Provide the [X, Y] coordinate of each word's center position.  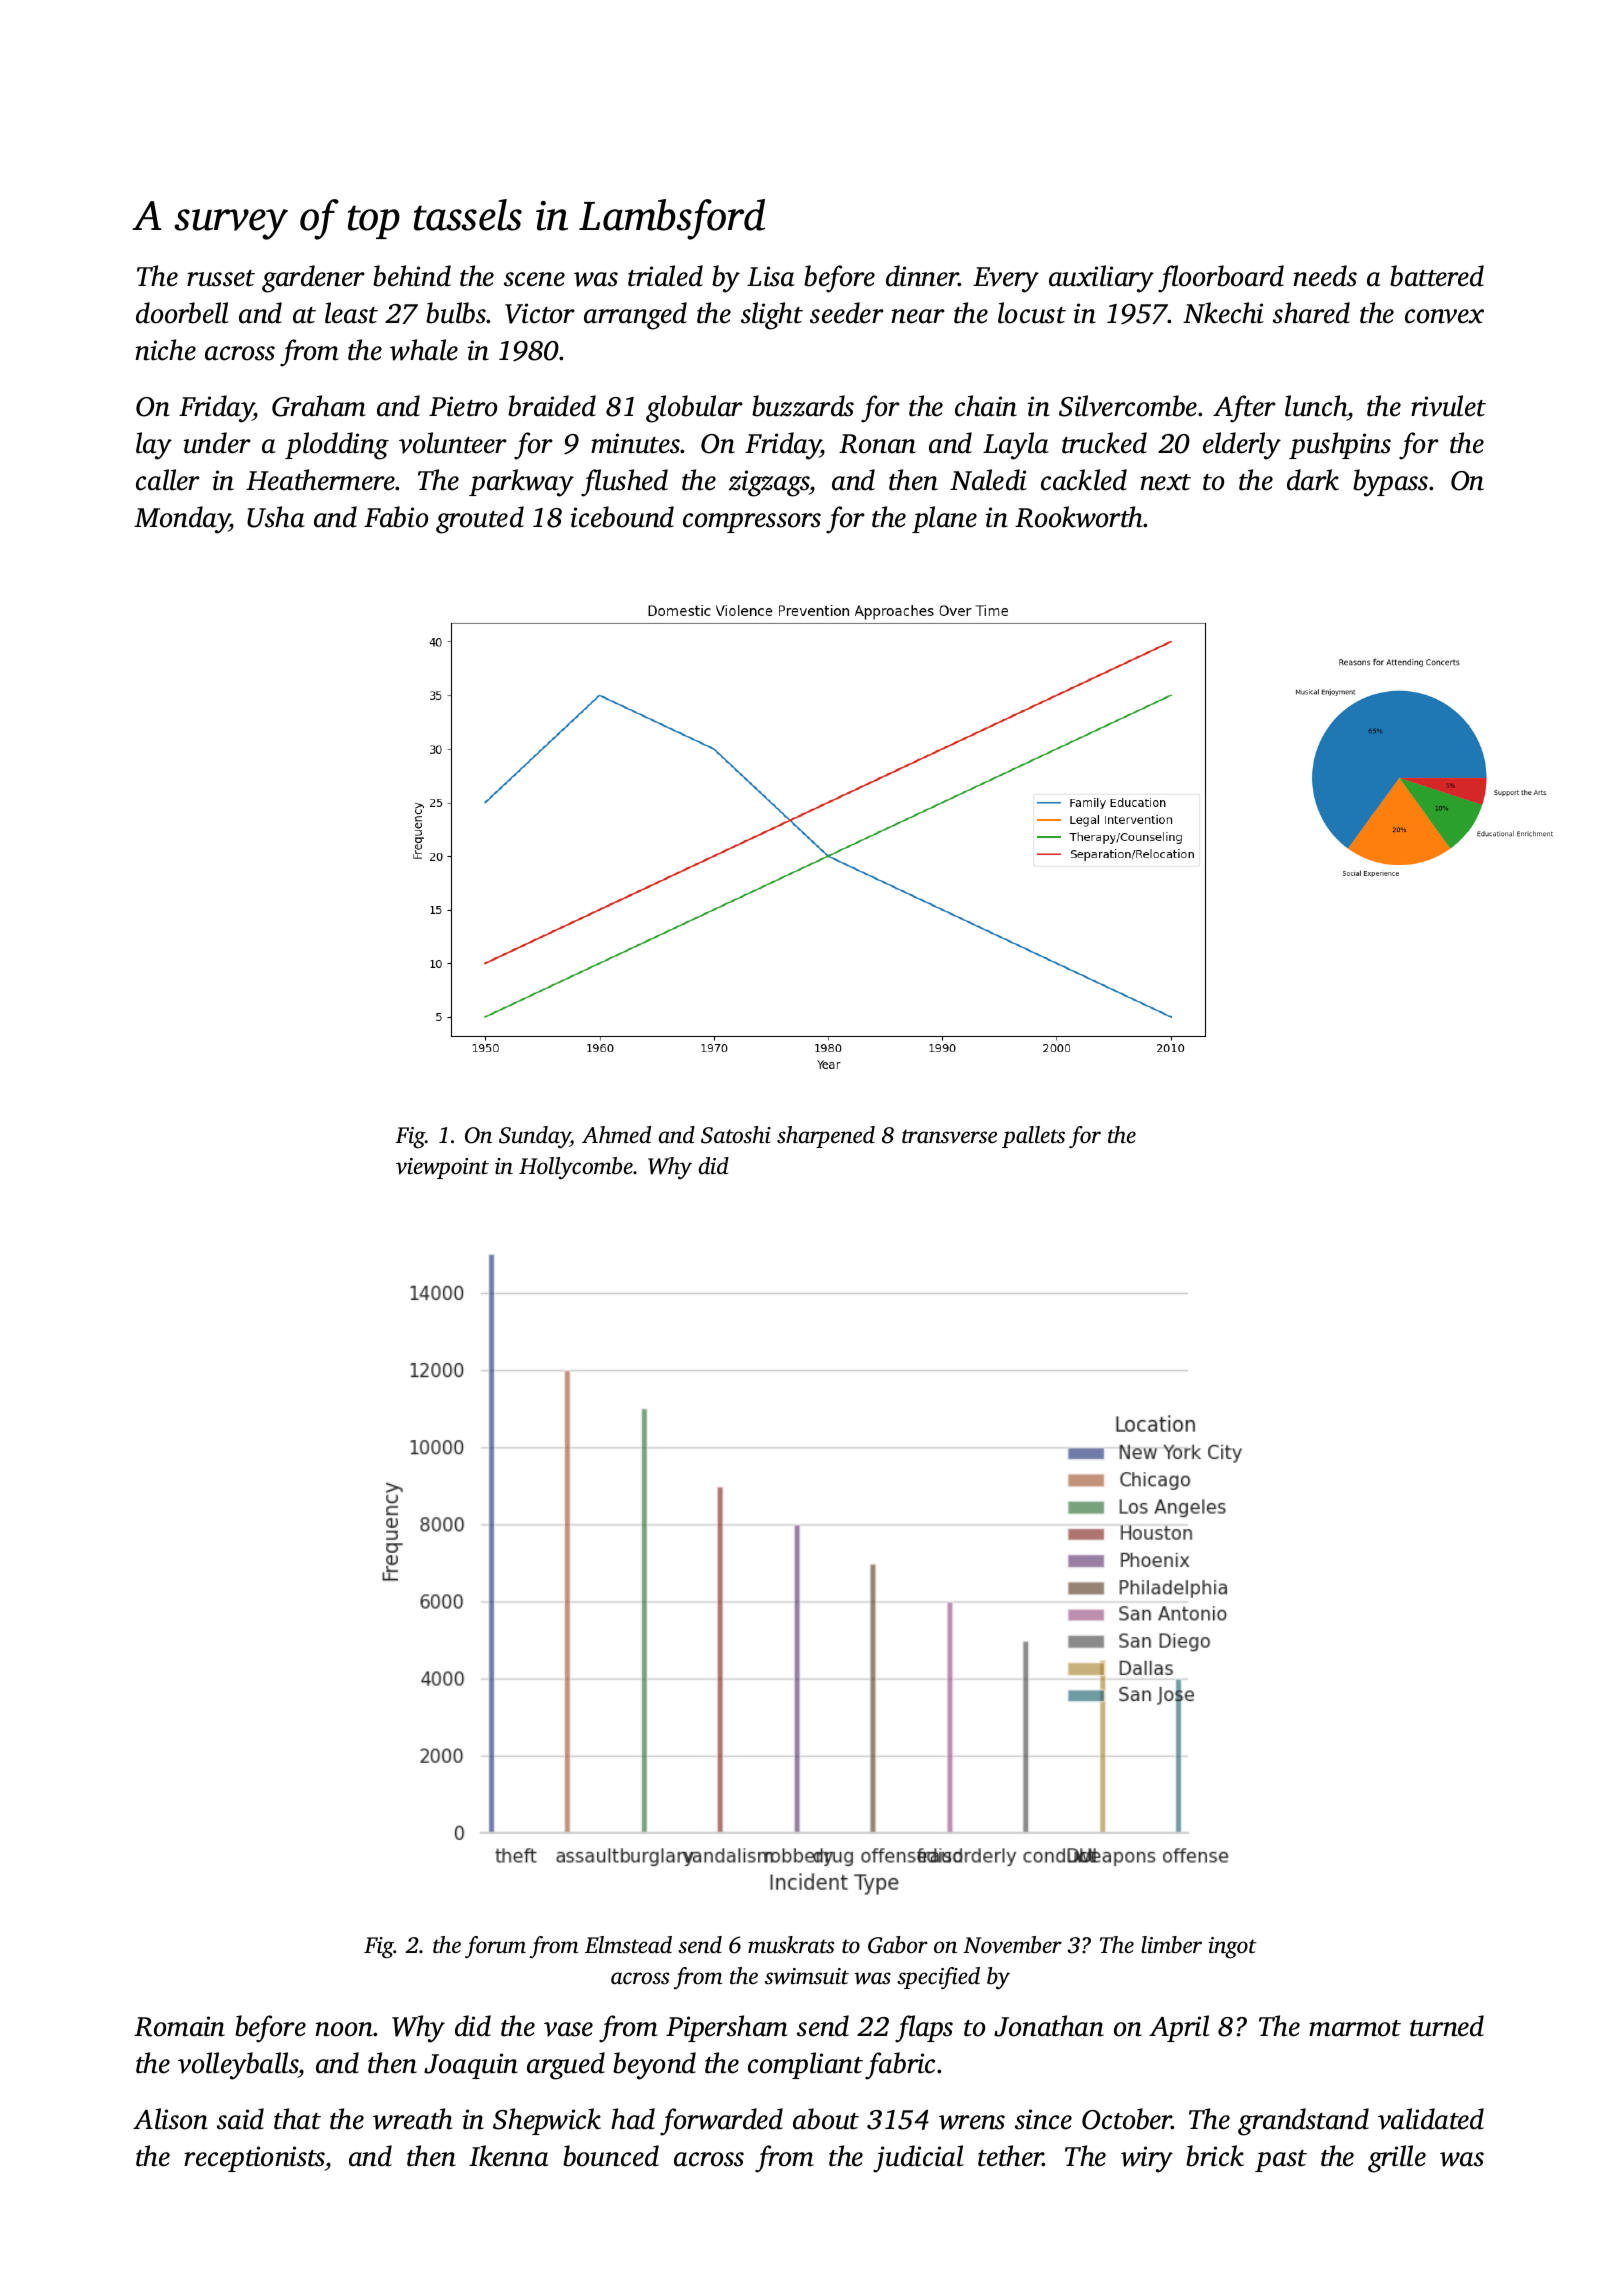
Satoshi [736, 1135]
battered [1437, 276]
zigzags [769, 483]
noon [344, 2029]
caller [168, 480]
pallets [1033, 1137]
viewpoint [442, 1168]
